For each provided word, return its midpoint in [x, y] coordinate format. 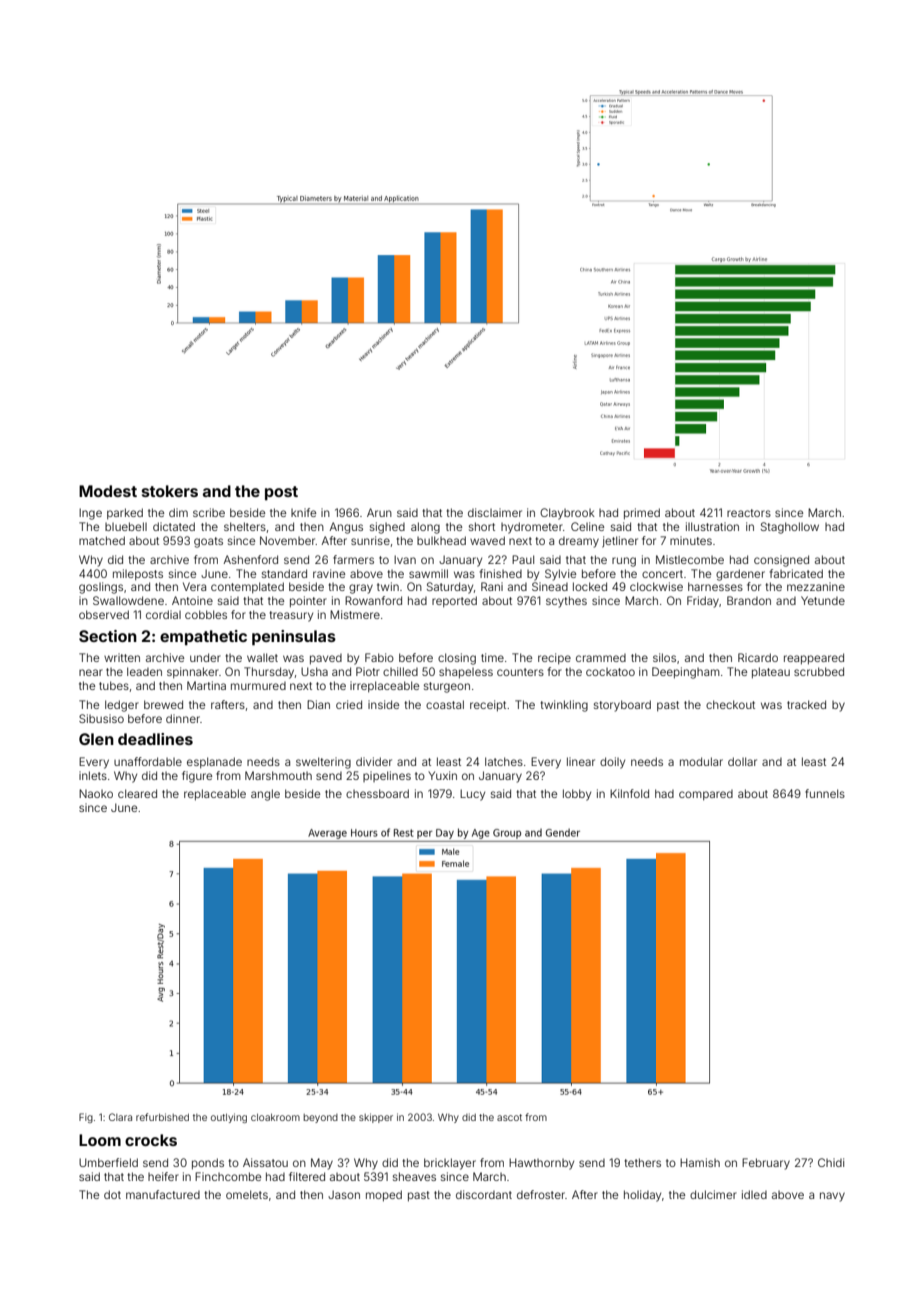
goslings [101, 588]
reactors [749, 513]
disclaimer [495, 512]
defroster [541, 1194]
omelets [247, 1194]
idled [754, 1194]
